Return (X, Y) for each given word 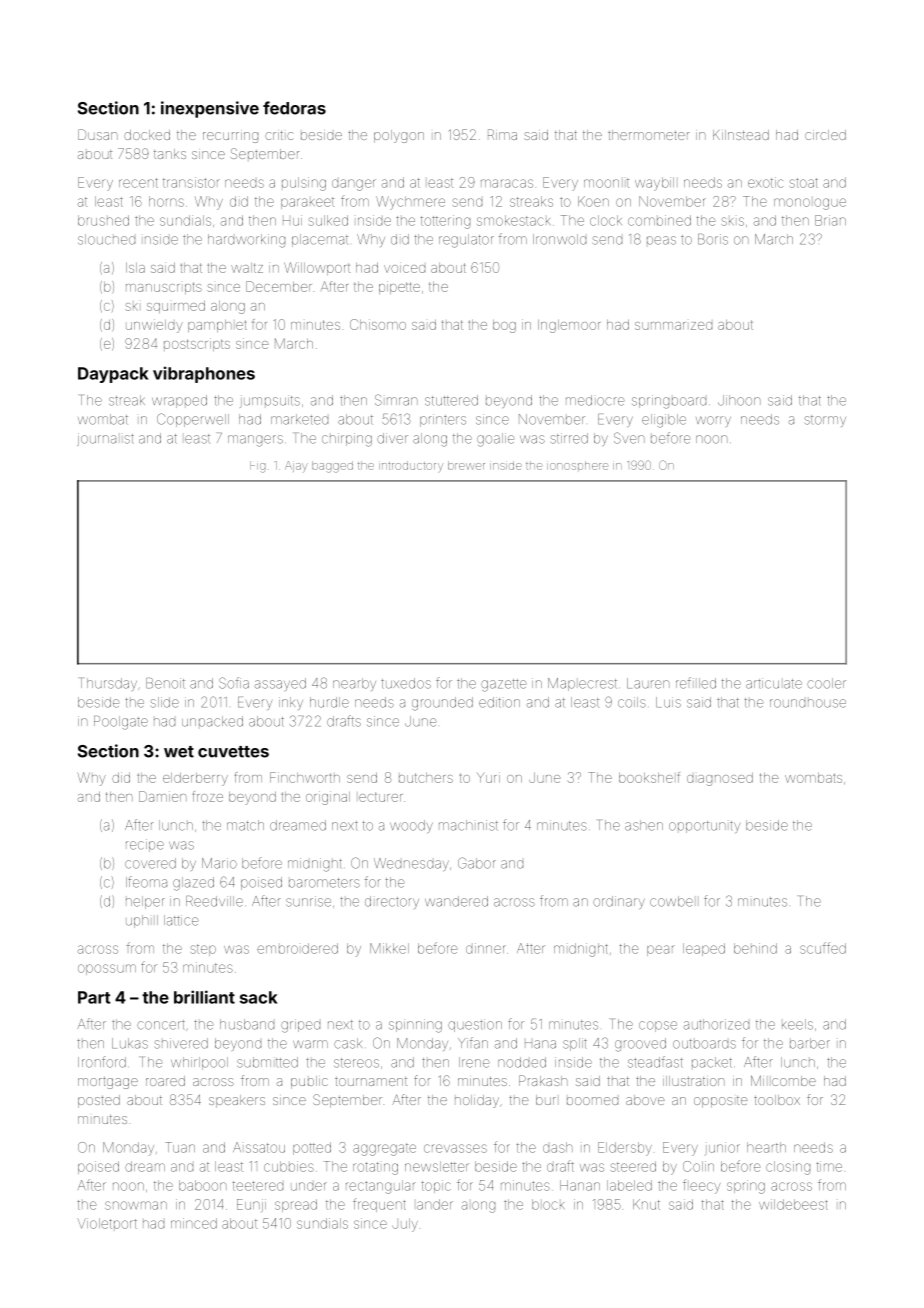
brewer (466, 465)
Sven (629, 438)
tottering (445, 222)
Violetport (107, 1223)
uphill (142, 921)
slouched (106, 239)
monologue (810, 204)
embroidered (297, 948)
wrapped (179, 401)
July (405, 1225)
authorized (716, 1024)
